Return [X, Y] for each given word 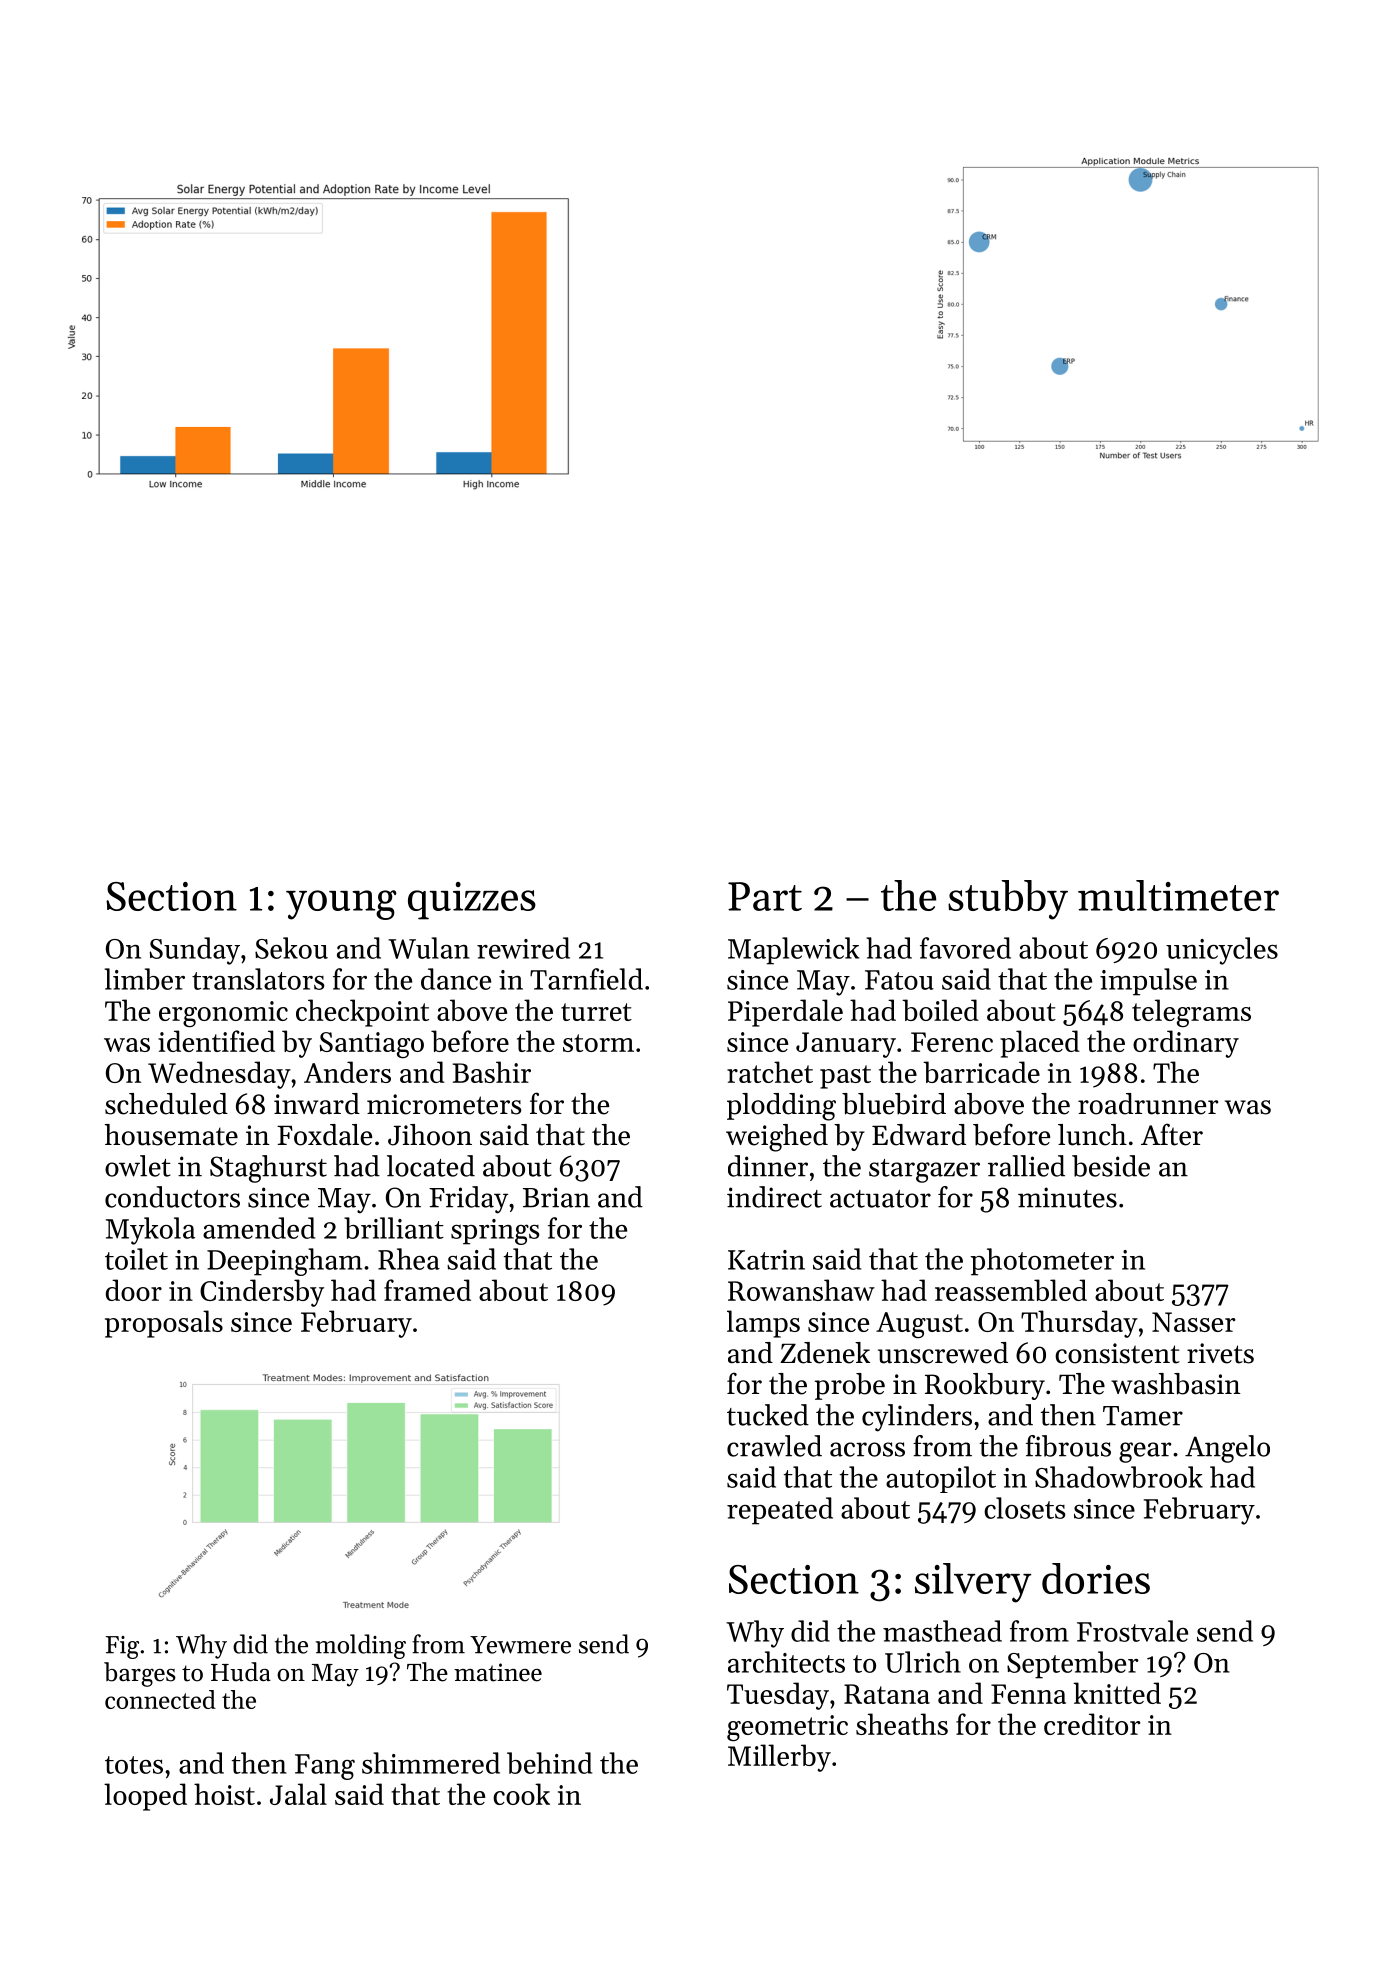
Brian [556, 1197]
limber [145, 979]
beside [1111, 1166]
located [431, 1166]
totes [134, 1765]
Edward [919, 1135]
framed [427, 1290]
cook [521, 1794]
